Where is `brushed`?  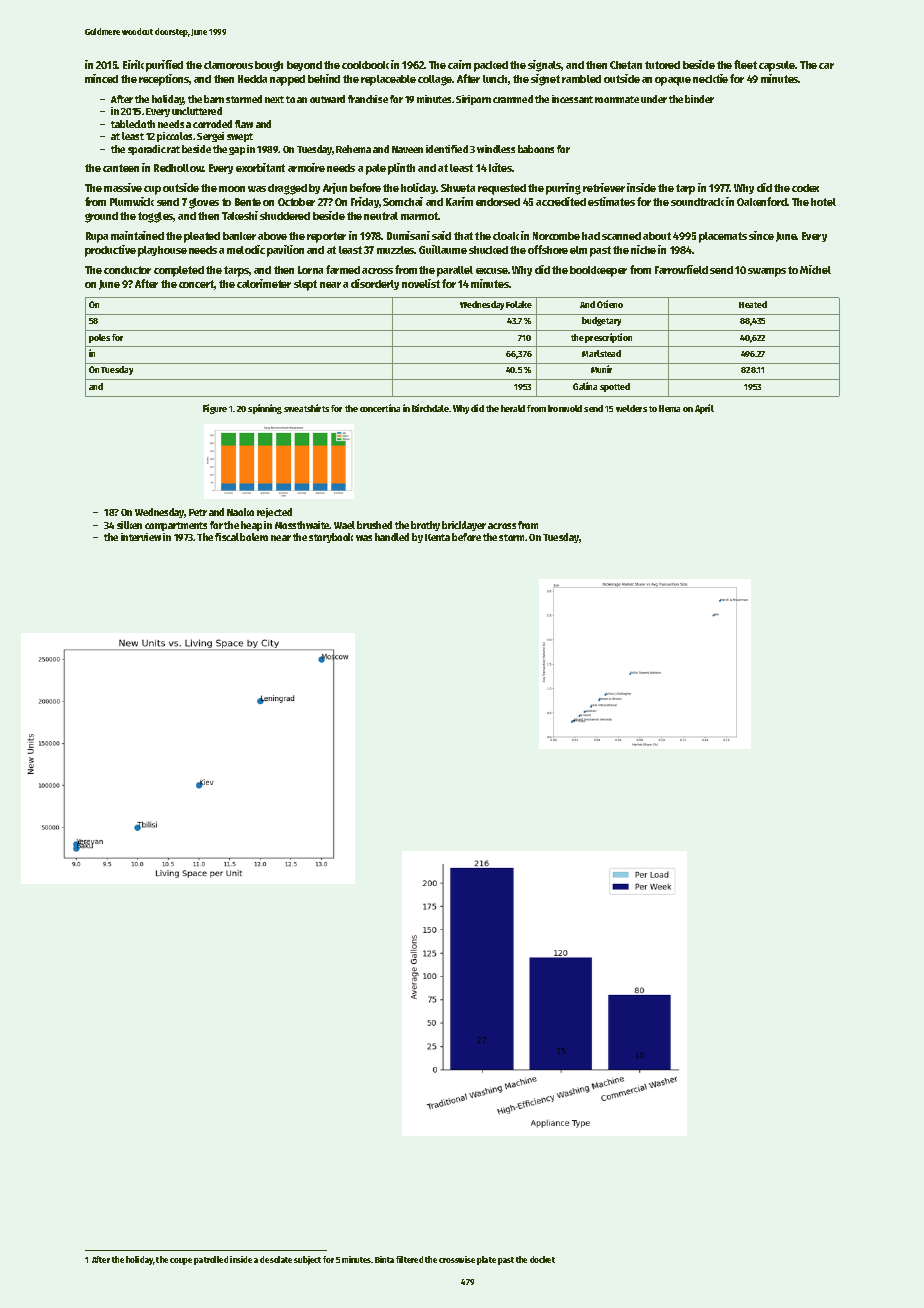
brushed is located at coordinates (374, 525).
